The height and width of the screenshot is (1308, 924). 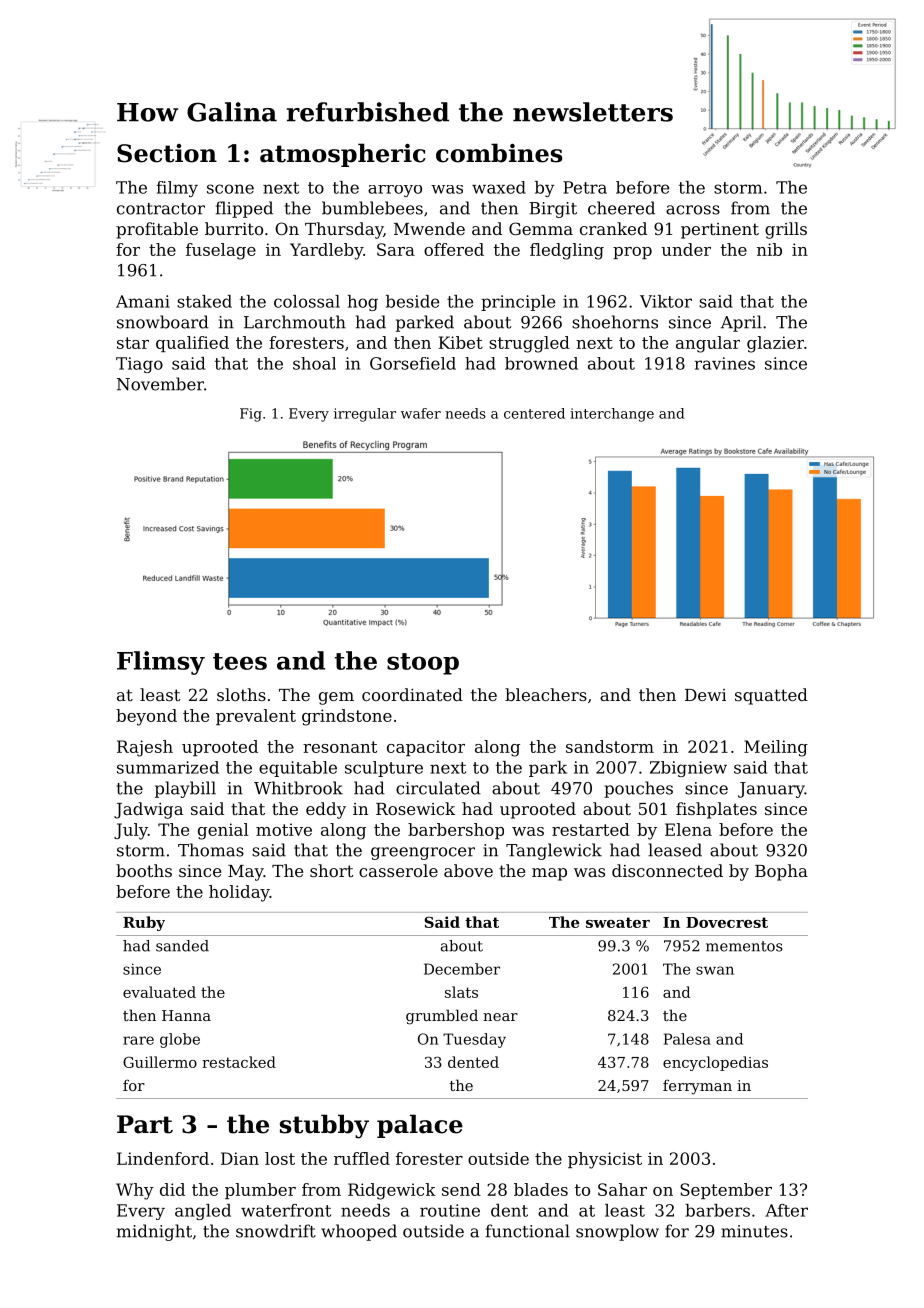 What do you see at coordinates (528, 1231) in the screenshot?
I see `functional` at bounding box center [528, 1231].
